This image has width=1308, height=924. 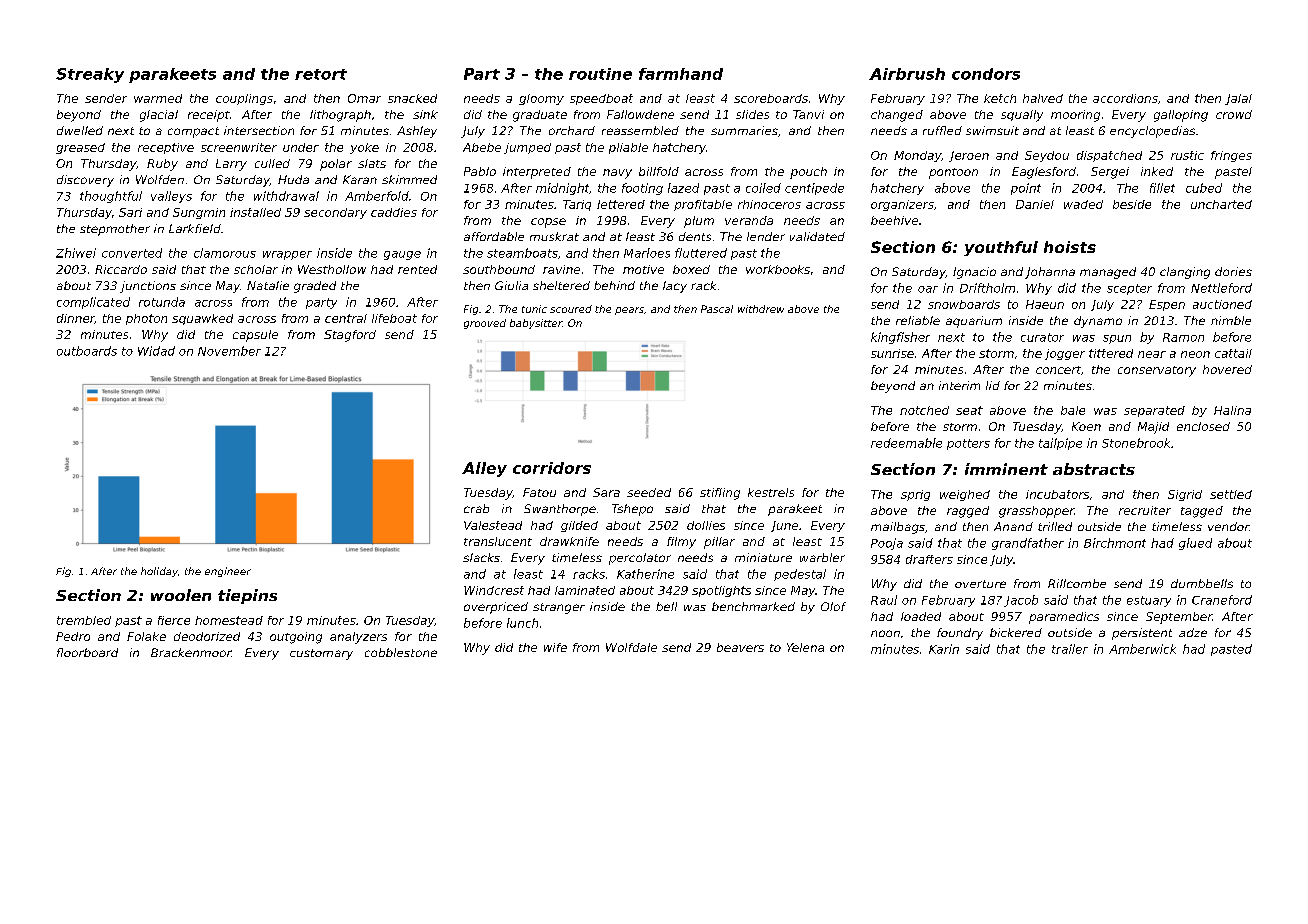 What do you see at coordinates (552, 468) in the image?
I see `corridors` at bounding box center [552, 468].
